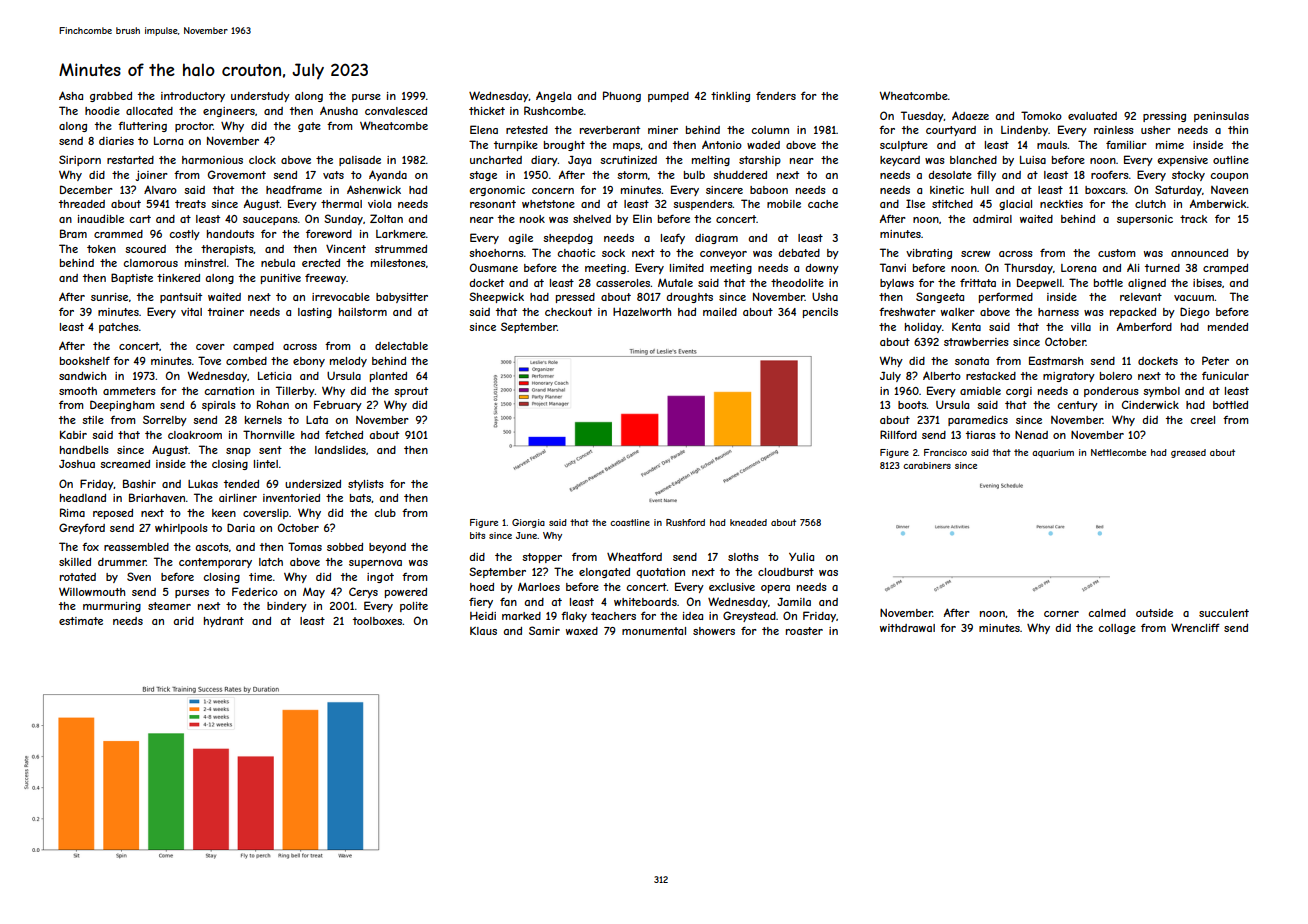 The image size is (1308, 924). I want to click on vats, so click(333, 175).
